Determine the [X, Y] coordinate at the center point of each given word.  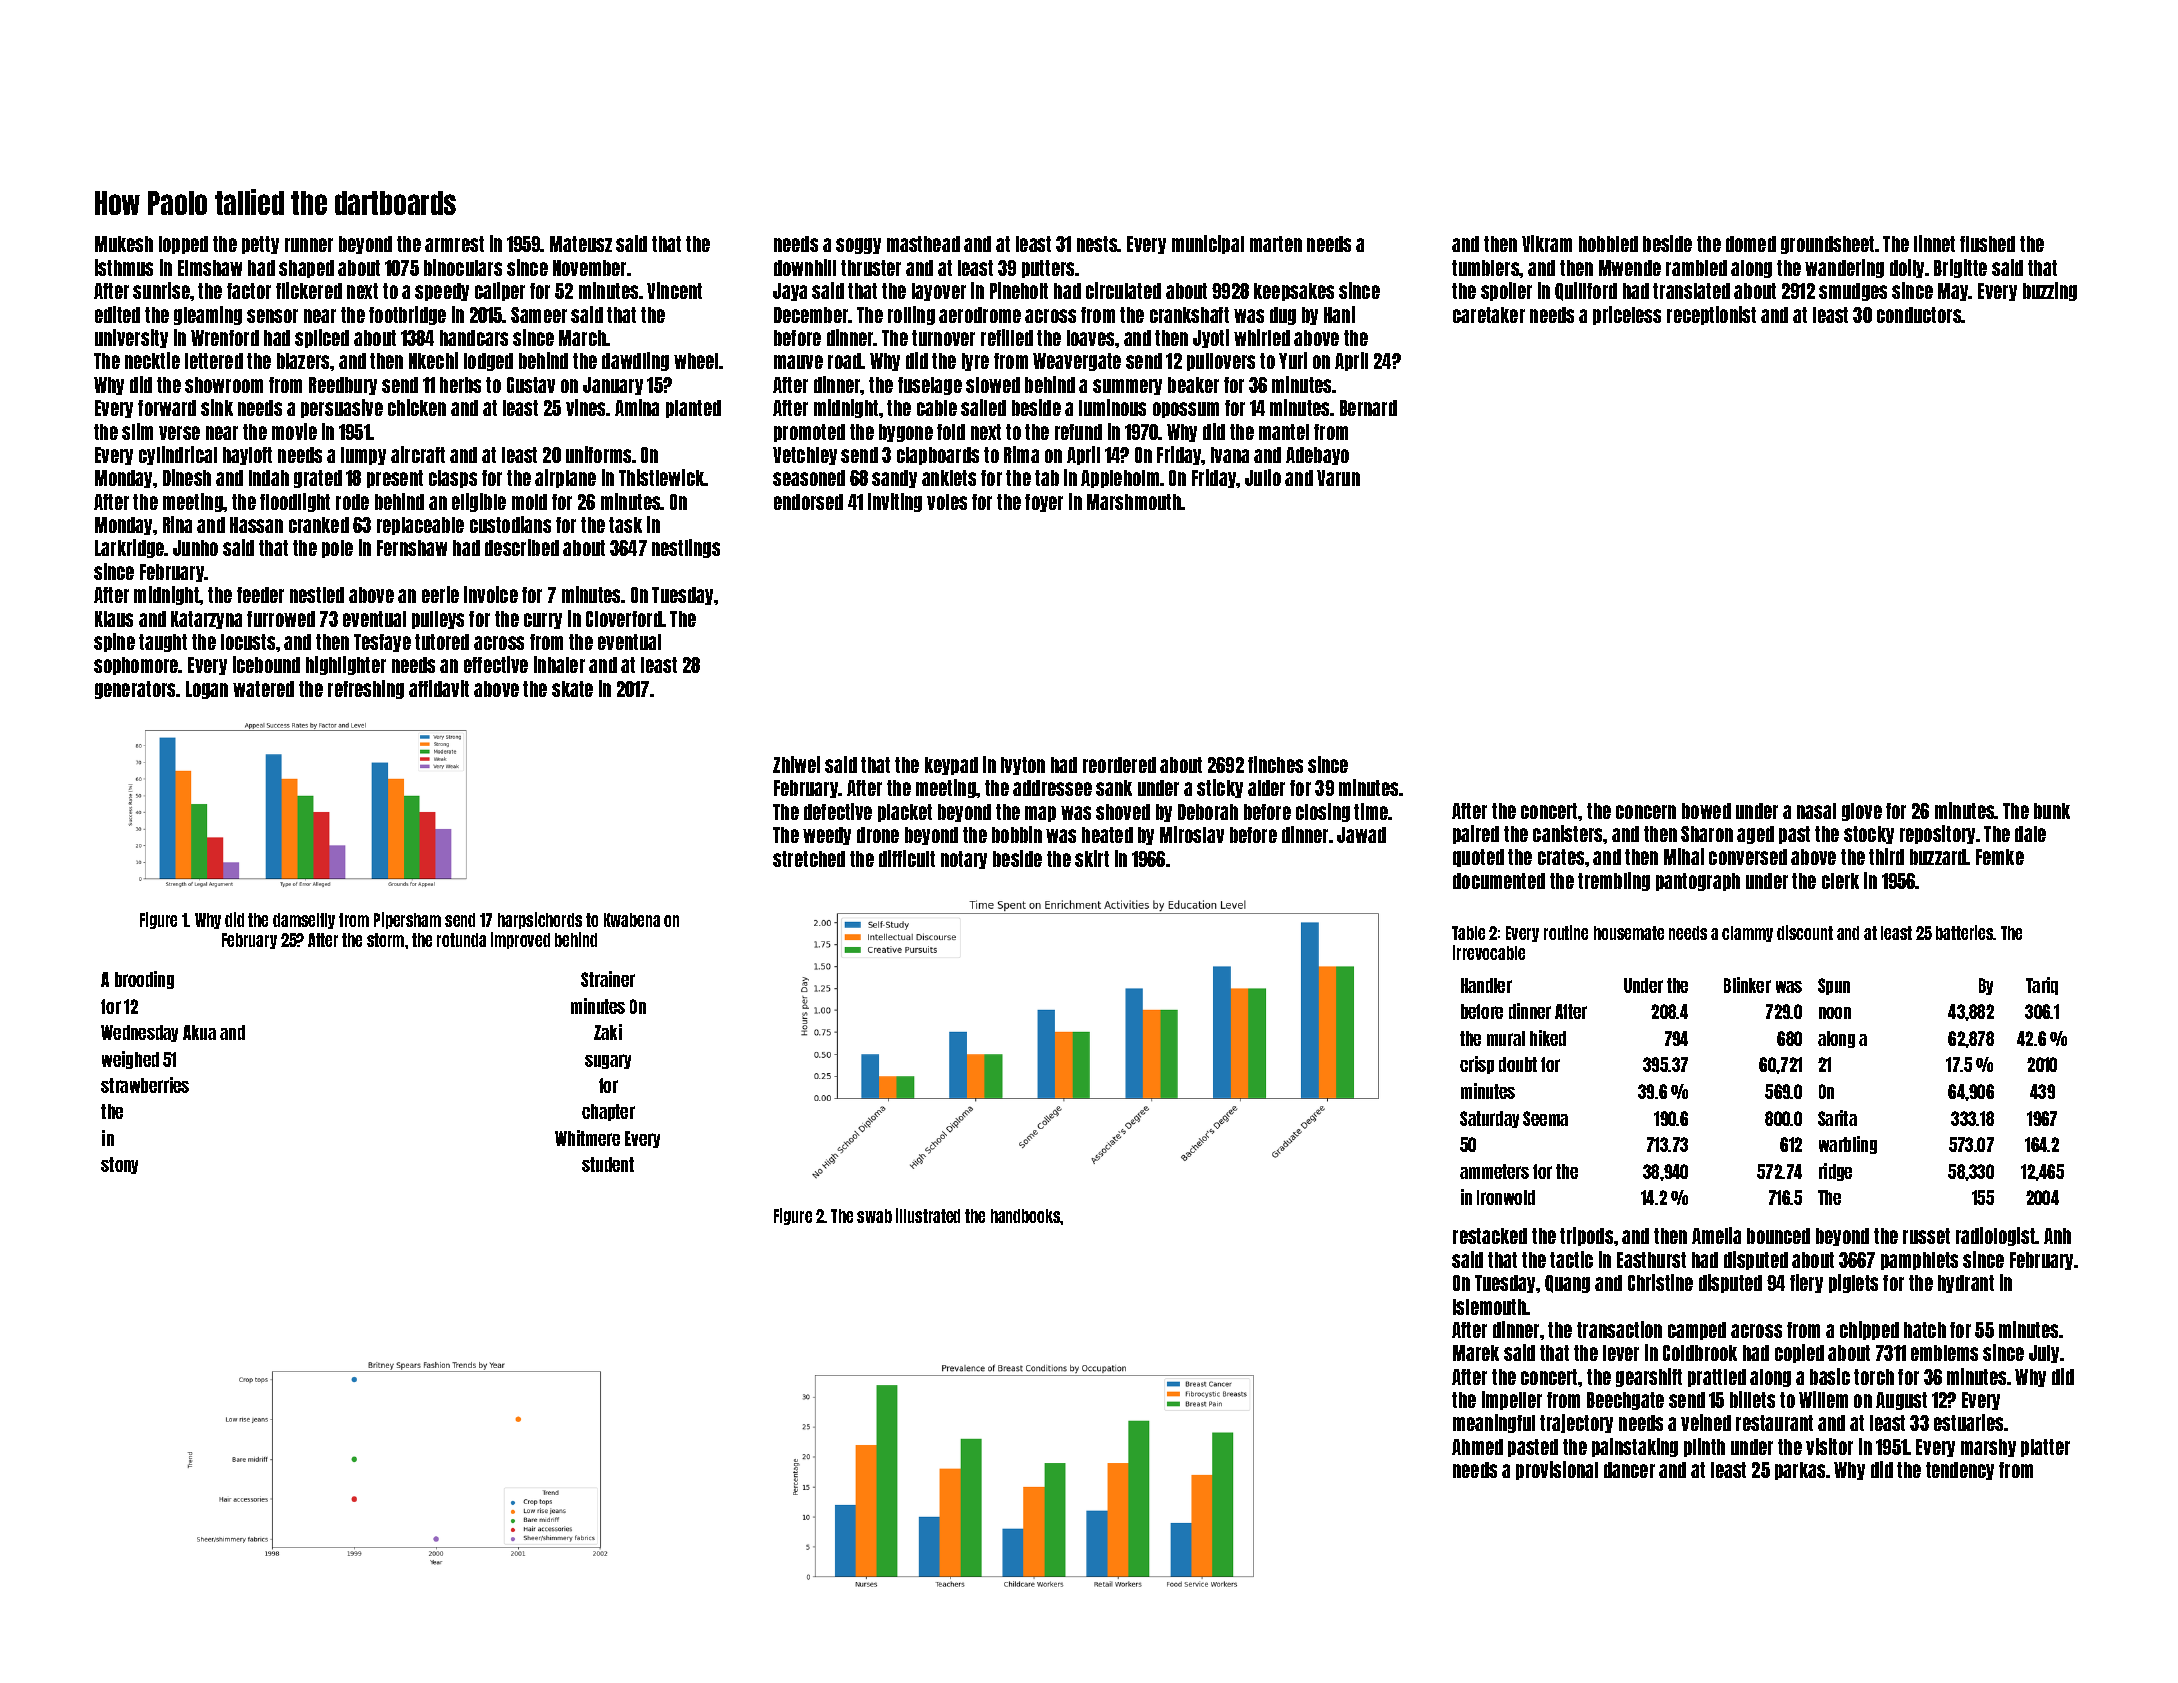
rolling [911, 315]
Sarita [1837, 1118]
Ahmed [1477, 1447]
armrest [454, 244]
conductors [1919, 315]
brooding [144, 980]
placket [905, 813]
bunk [2052, 811]
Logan [207, 690]
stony [119, 1165]
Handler [1486, 985]
